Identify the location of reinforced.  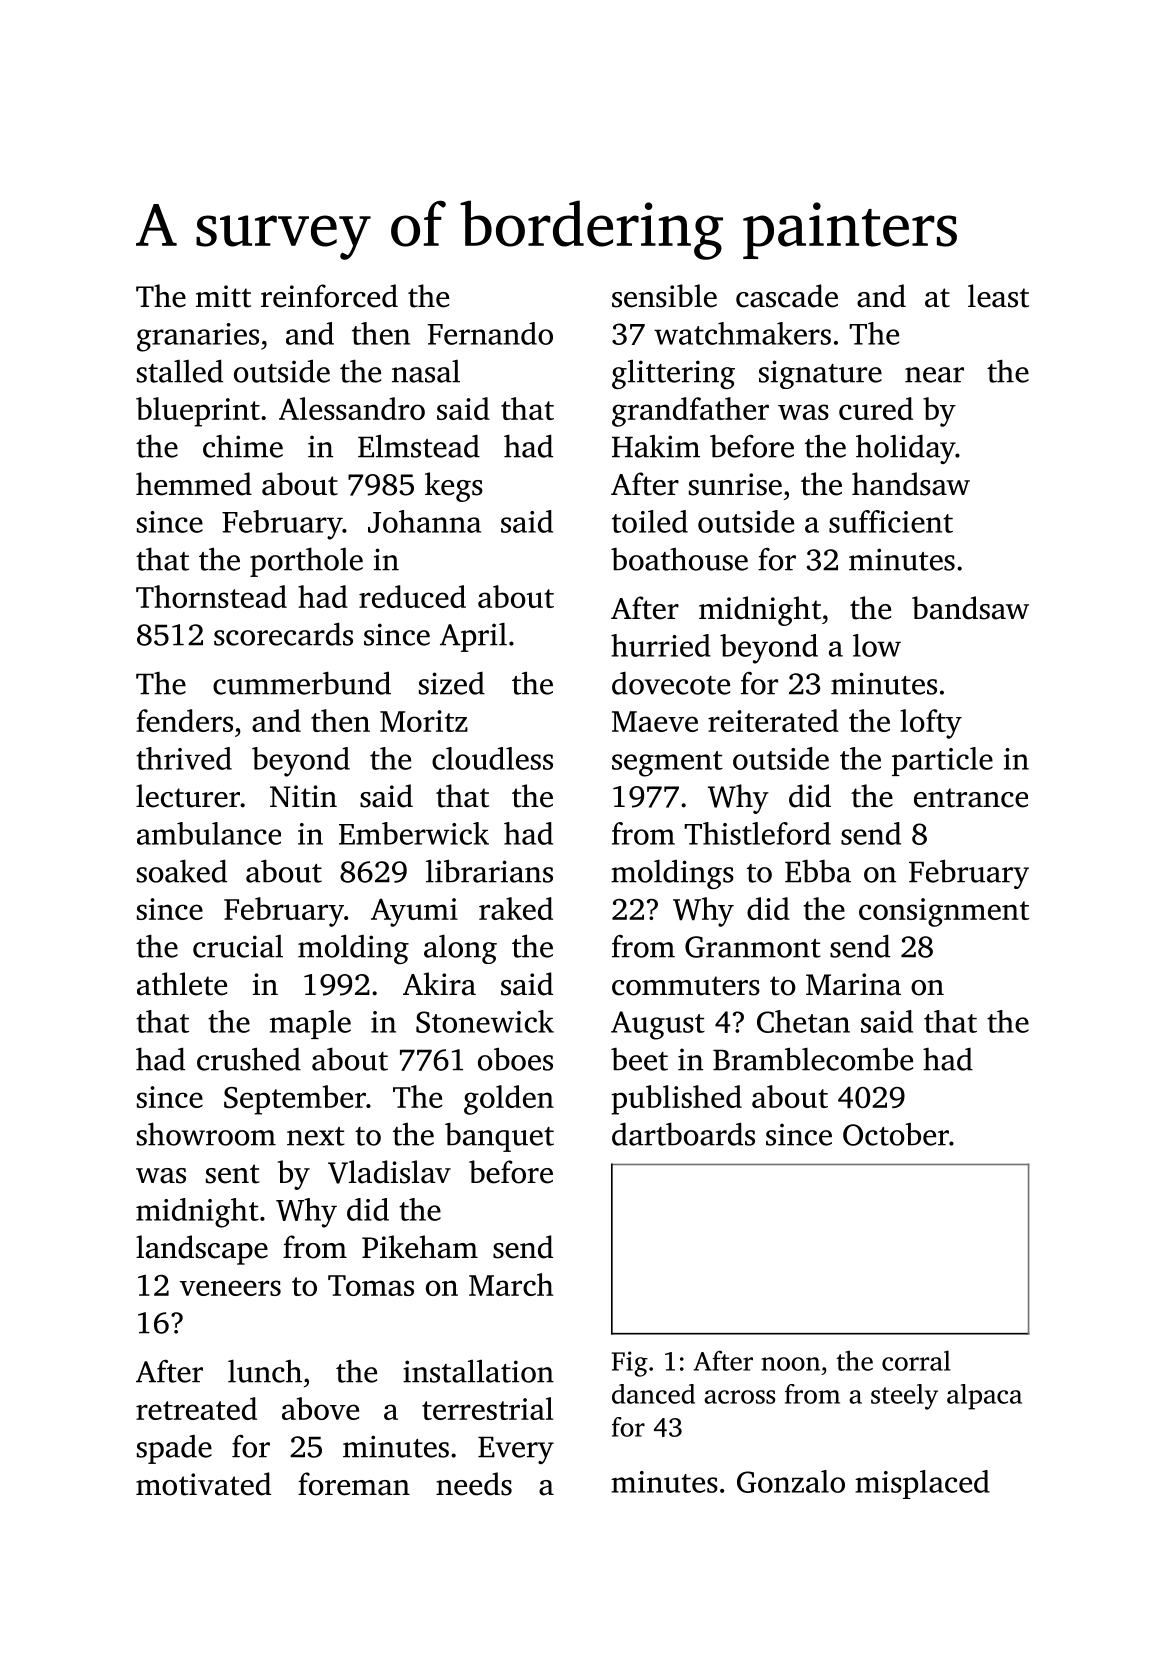
(329, 296).
